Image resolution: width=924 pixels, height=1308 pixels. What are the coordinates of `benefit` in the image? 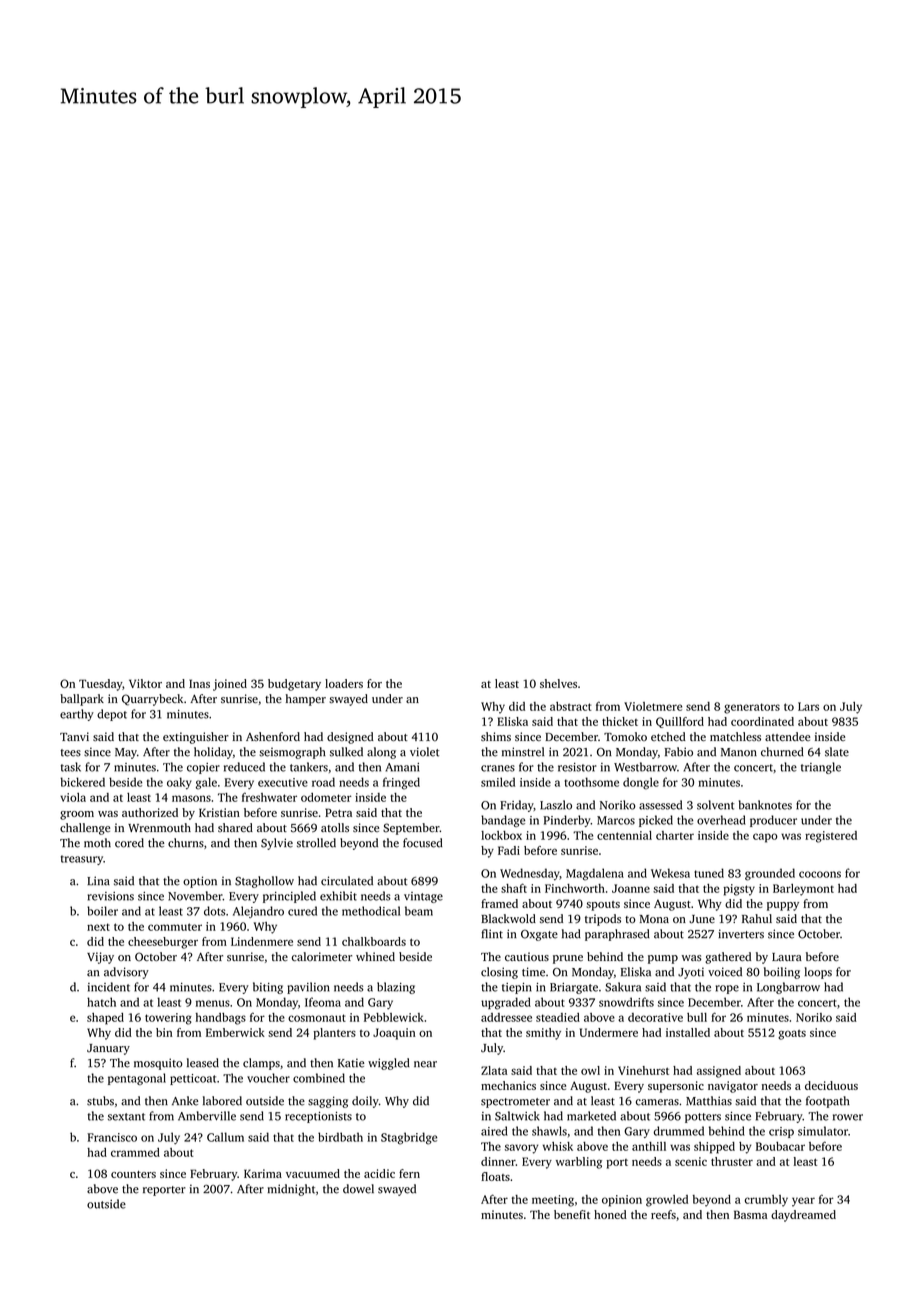 It's located at (572, 1214).
